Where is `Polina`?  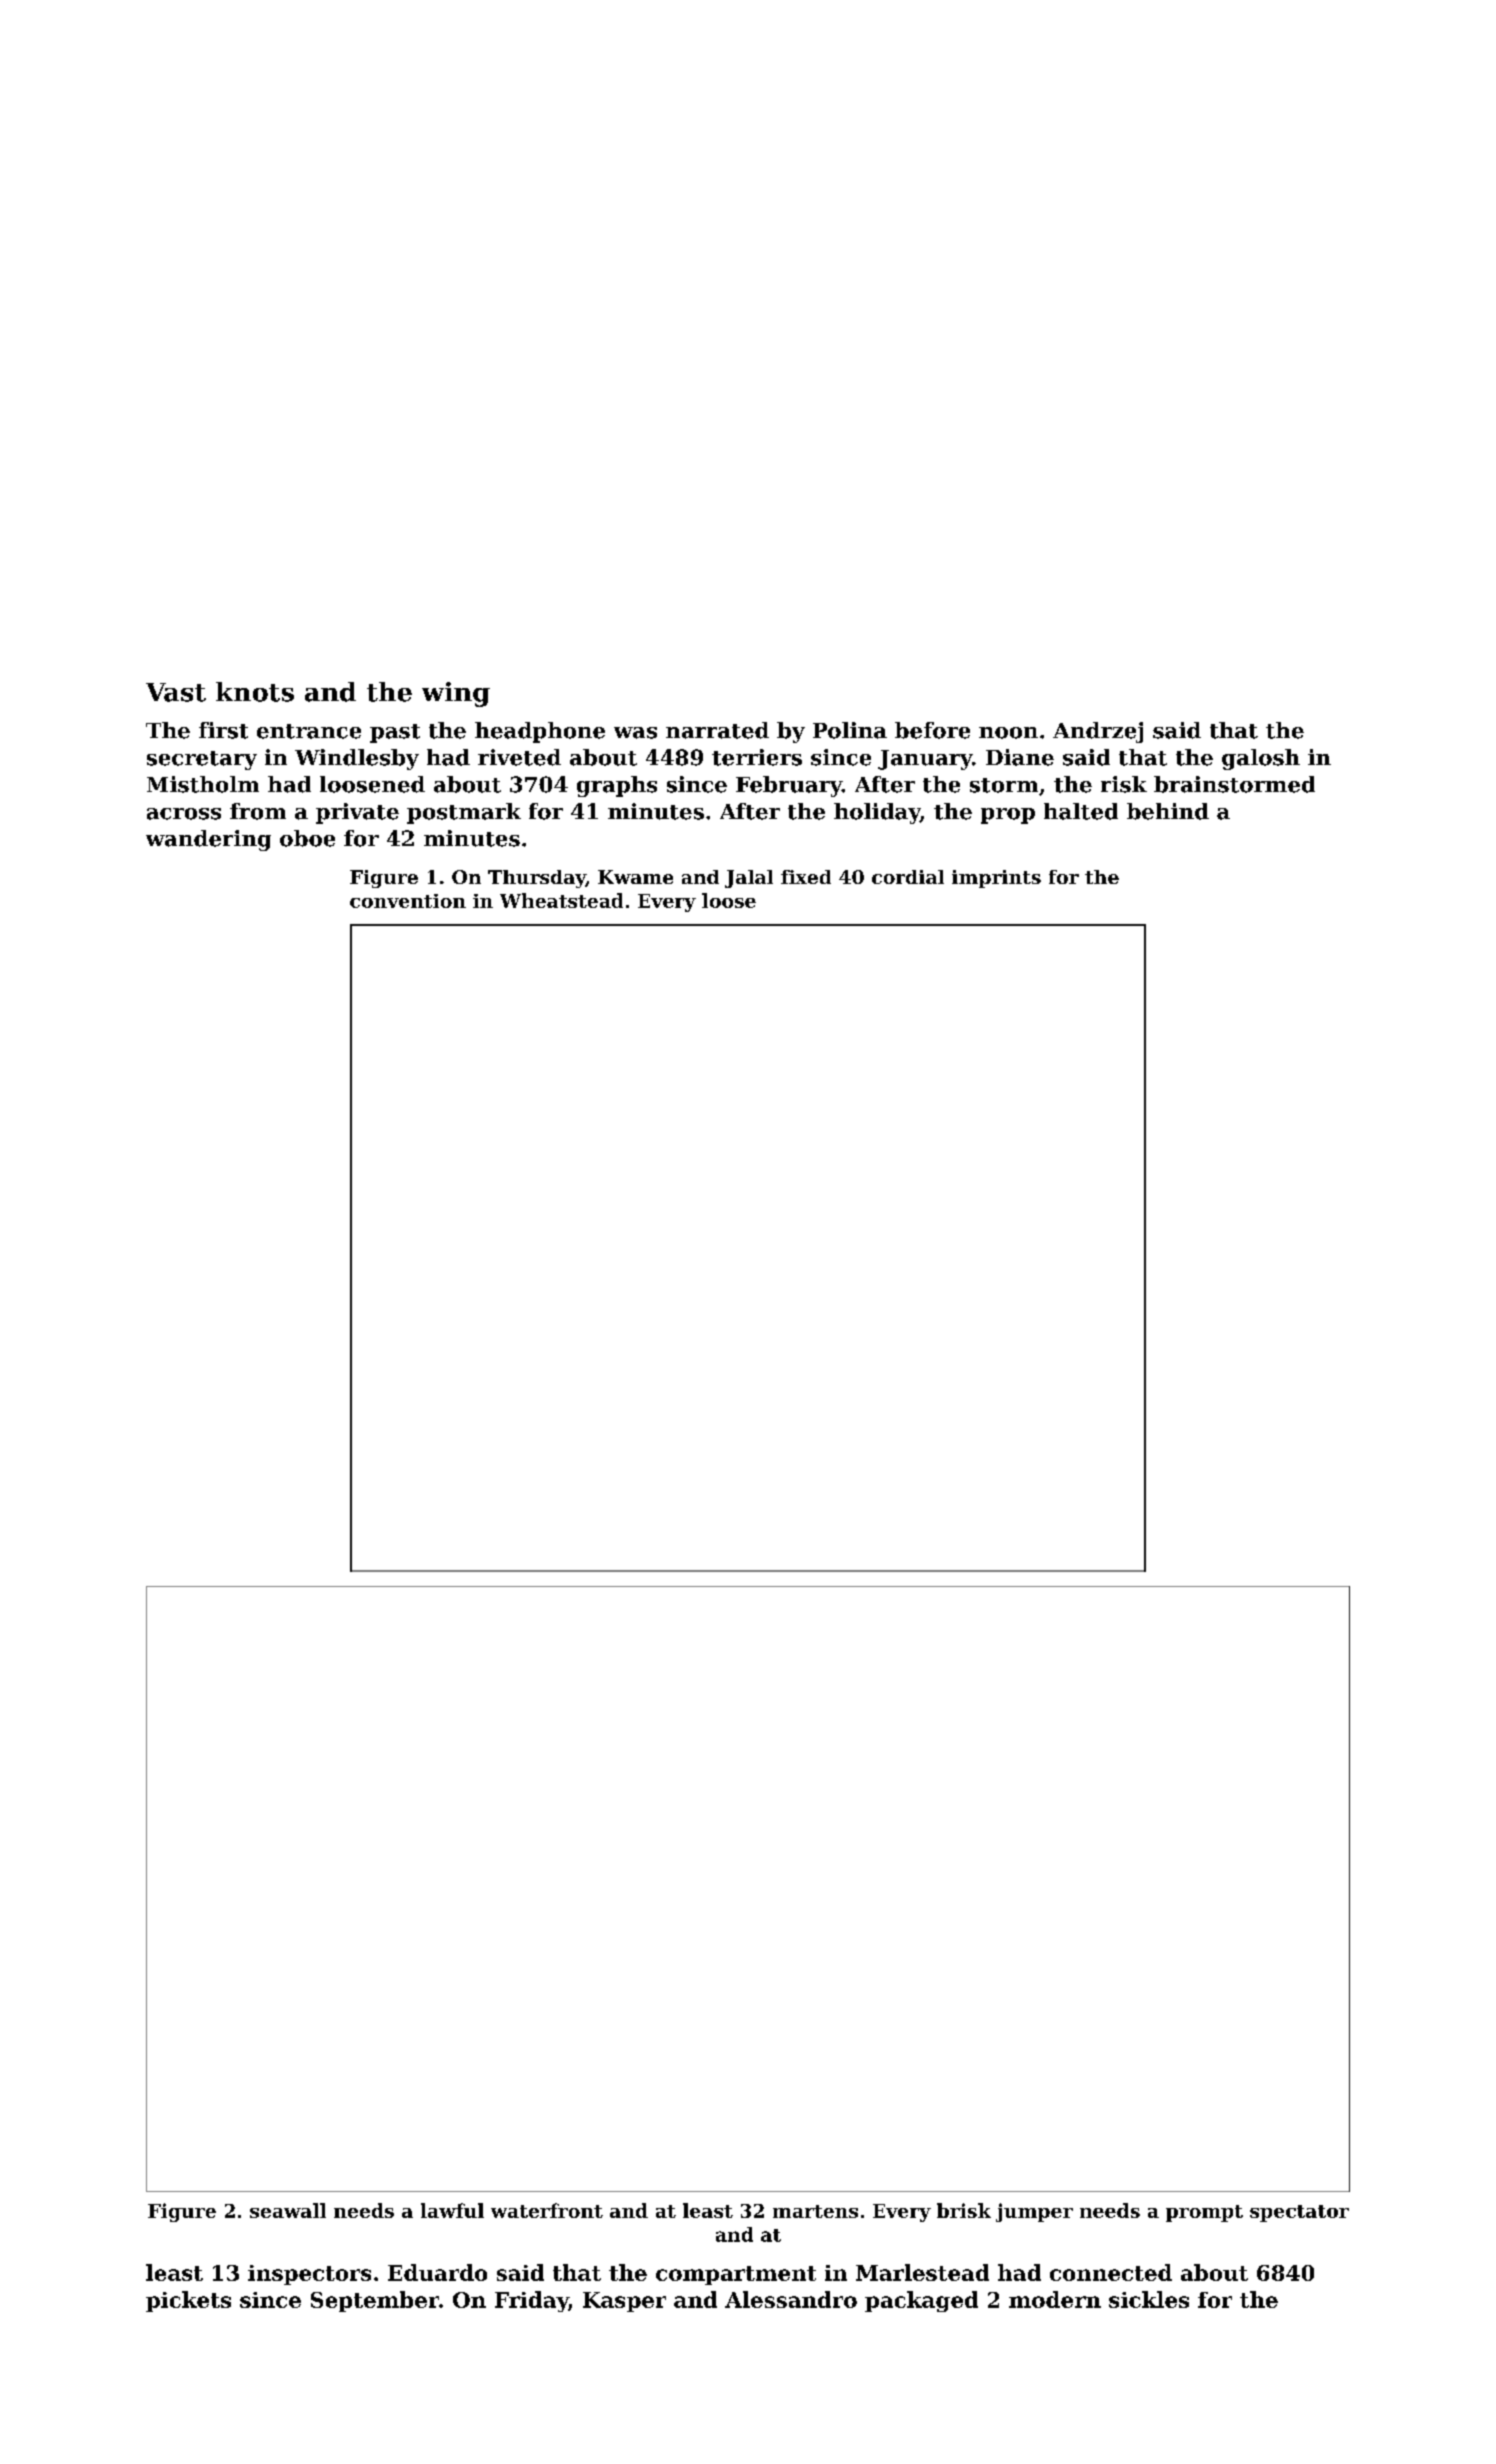
Polina is located at coordinates (850, 730).
